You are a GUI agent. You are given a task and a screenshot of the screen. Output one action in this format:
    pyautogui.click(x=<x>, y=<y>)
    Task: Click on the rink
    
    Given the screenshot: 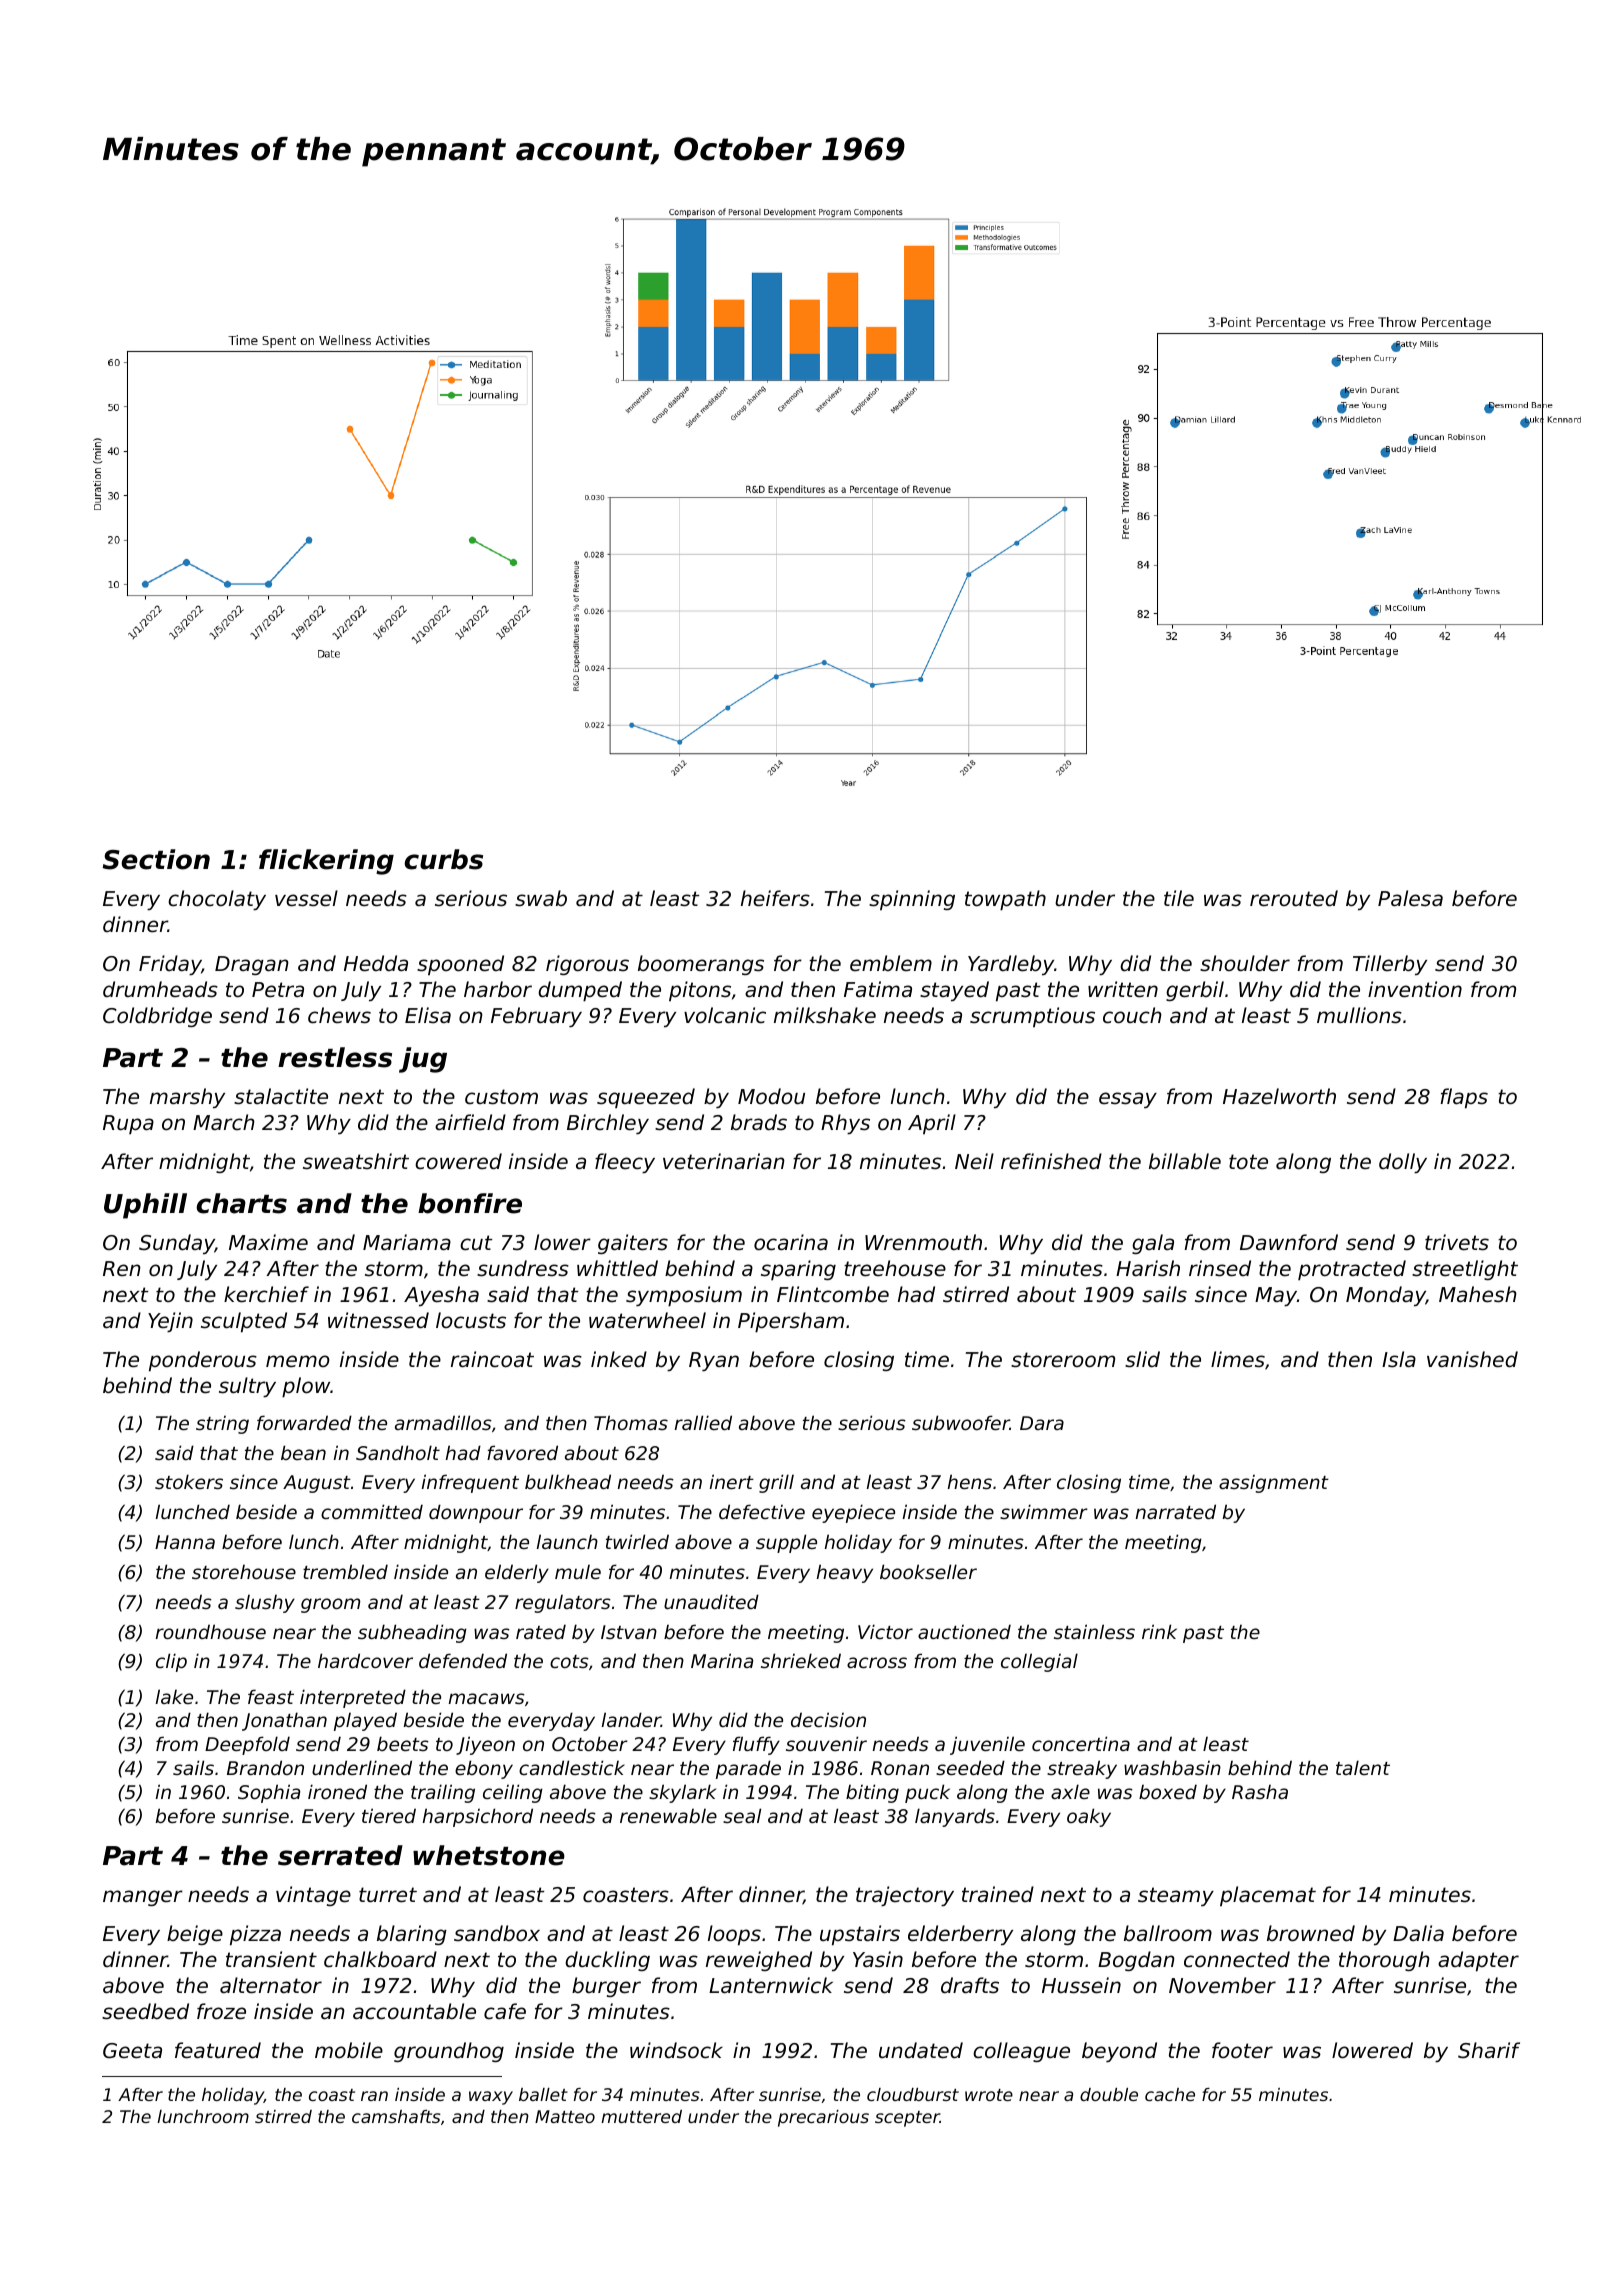 What is the action you would take?
    pyautogui.click(x=1159, y=1631)
